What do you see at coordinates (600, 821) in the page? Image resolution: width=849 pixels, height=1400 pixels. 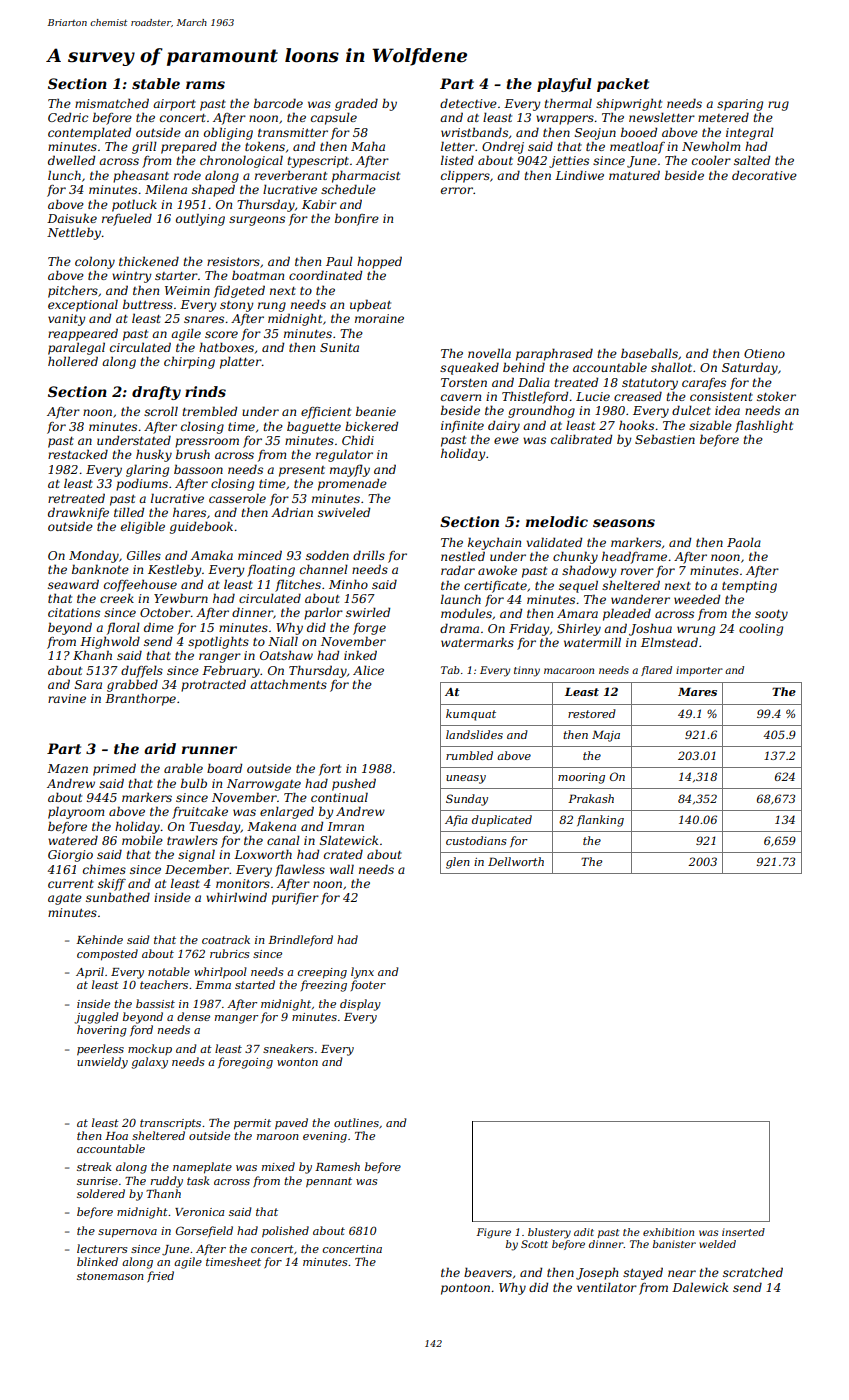 I see `flanking` at bounding box center [600, 821].
